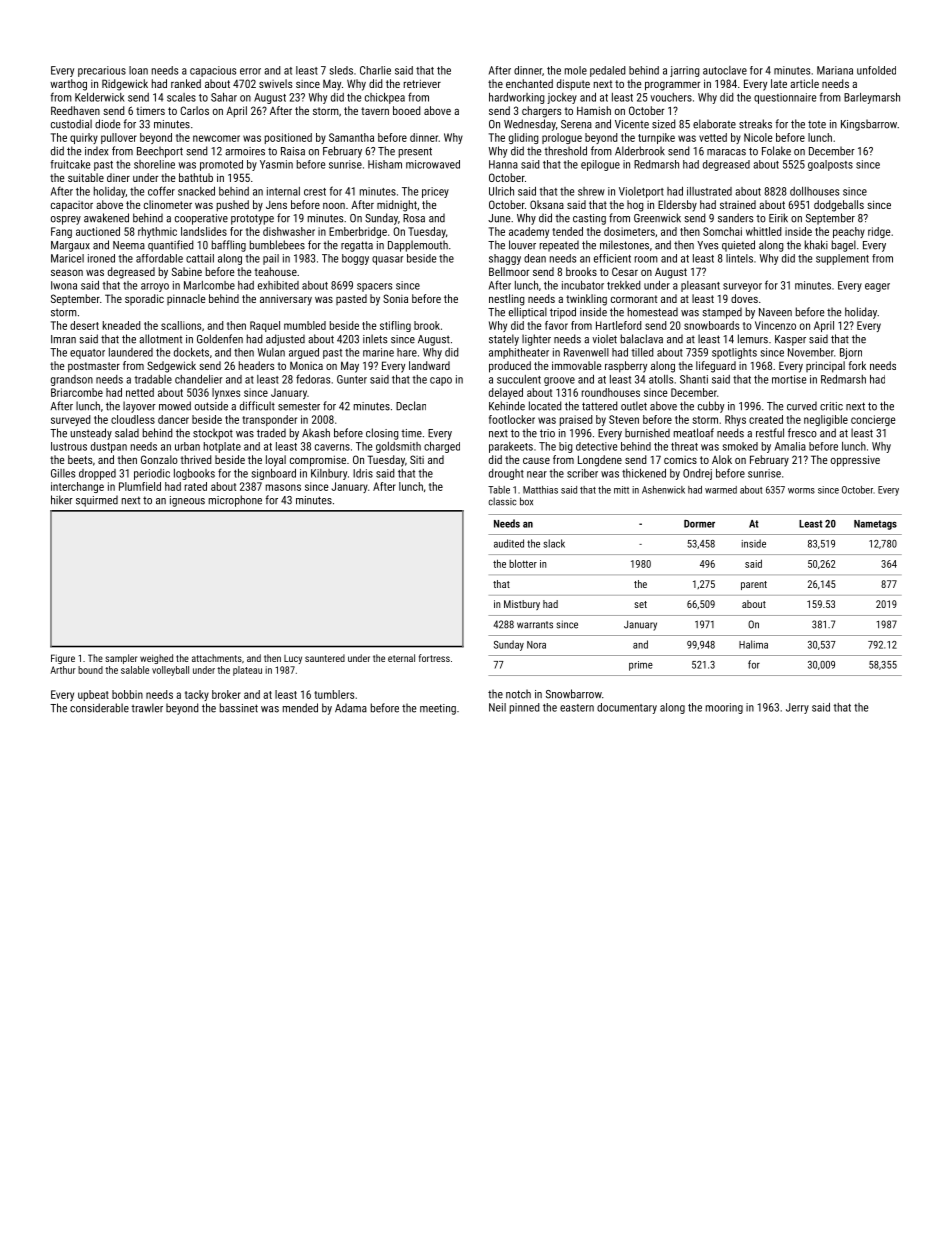 The height and width of the screenshot is (1233, 952). Describe the element at coordinates (100, 97) in the screenshot. I see `Kelderwick` at that location.
